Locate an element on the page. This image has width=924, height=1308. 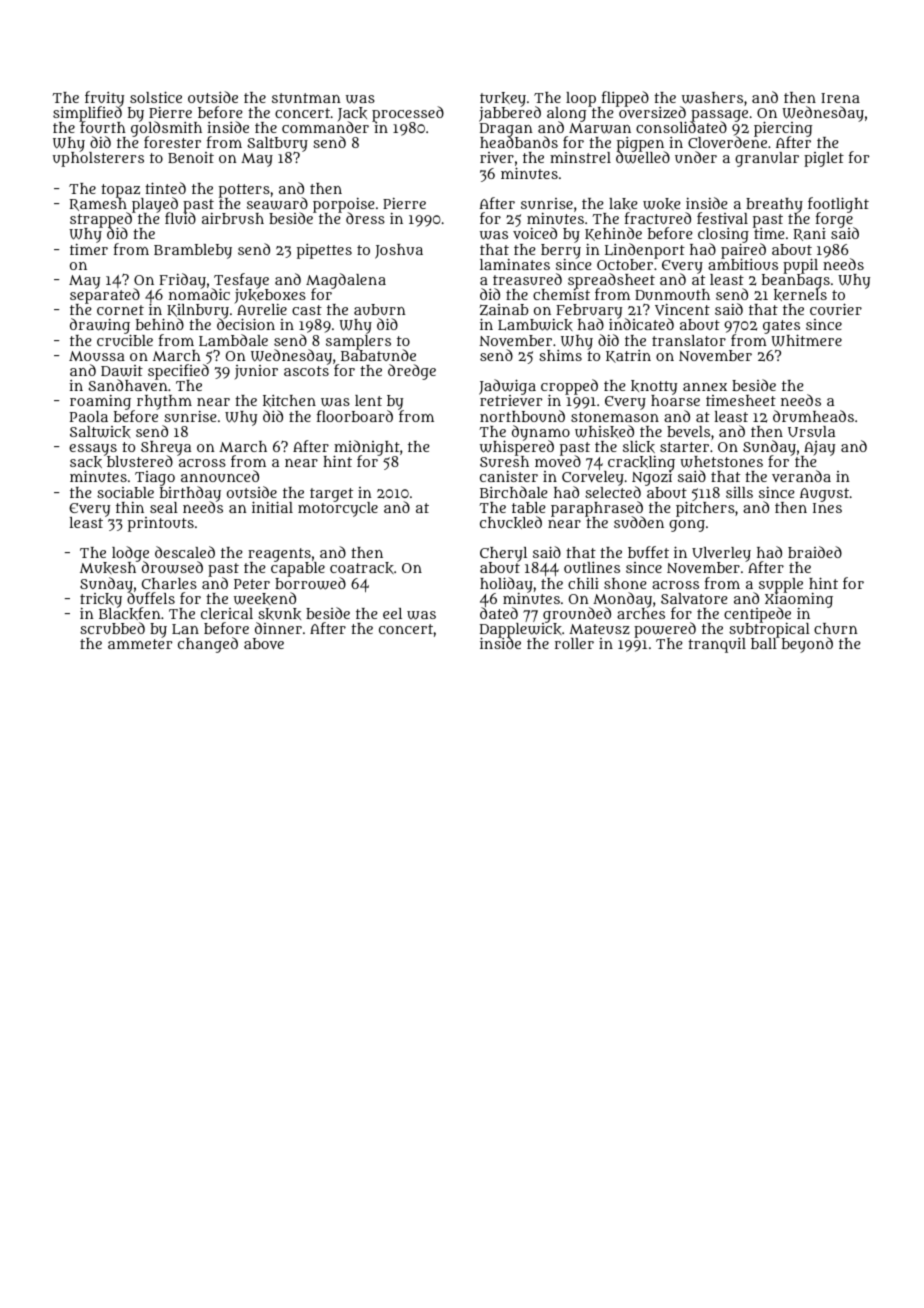
ascots is located at coordinates (306, 371).
